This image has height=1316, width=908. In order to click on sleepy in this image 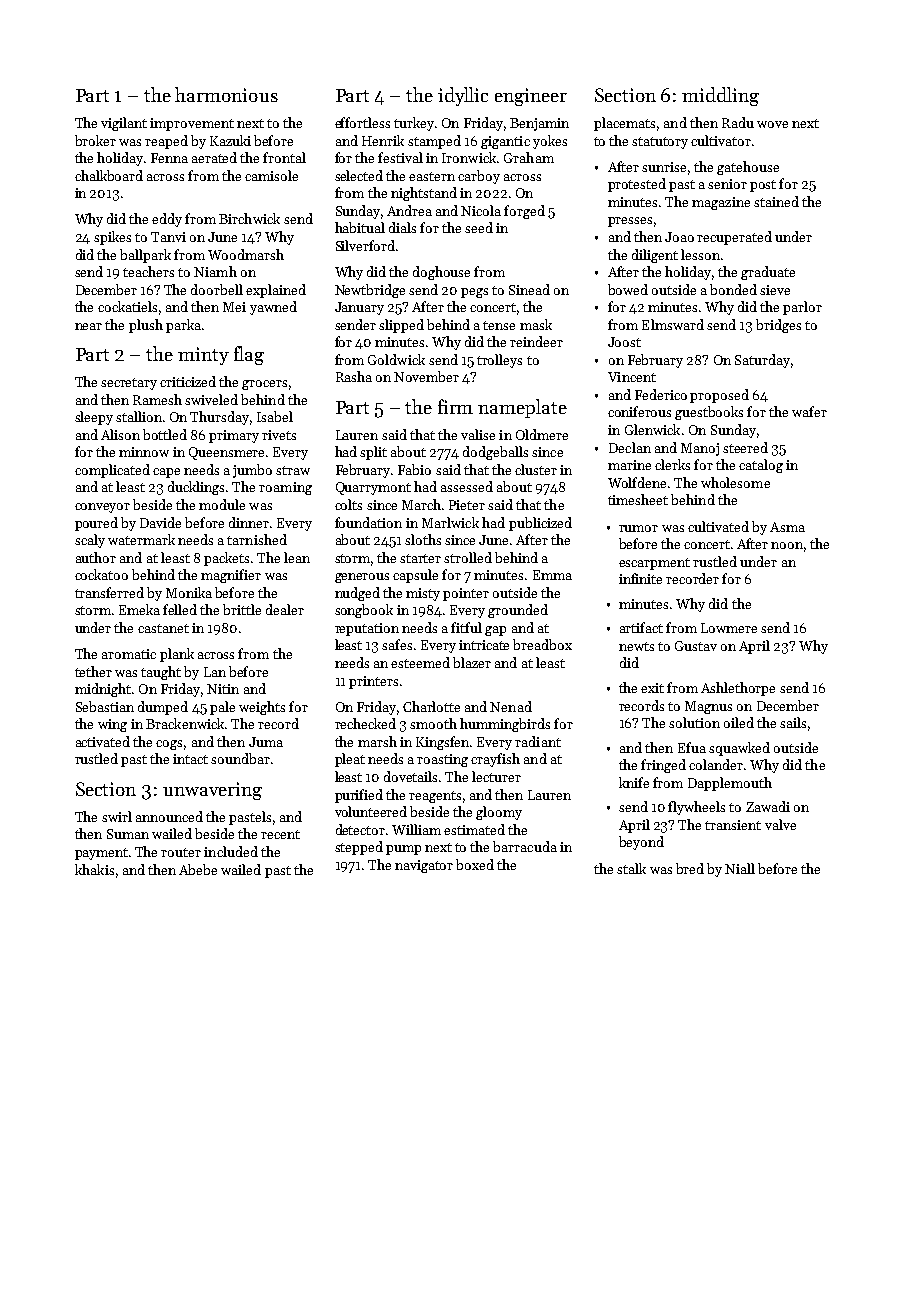, I will do `click(94, 418)`.
